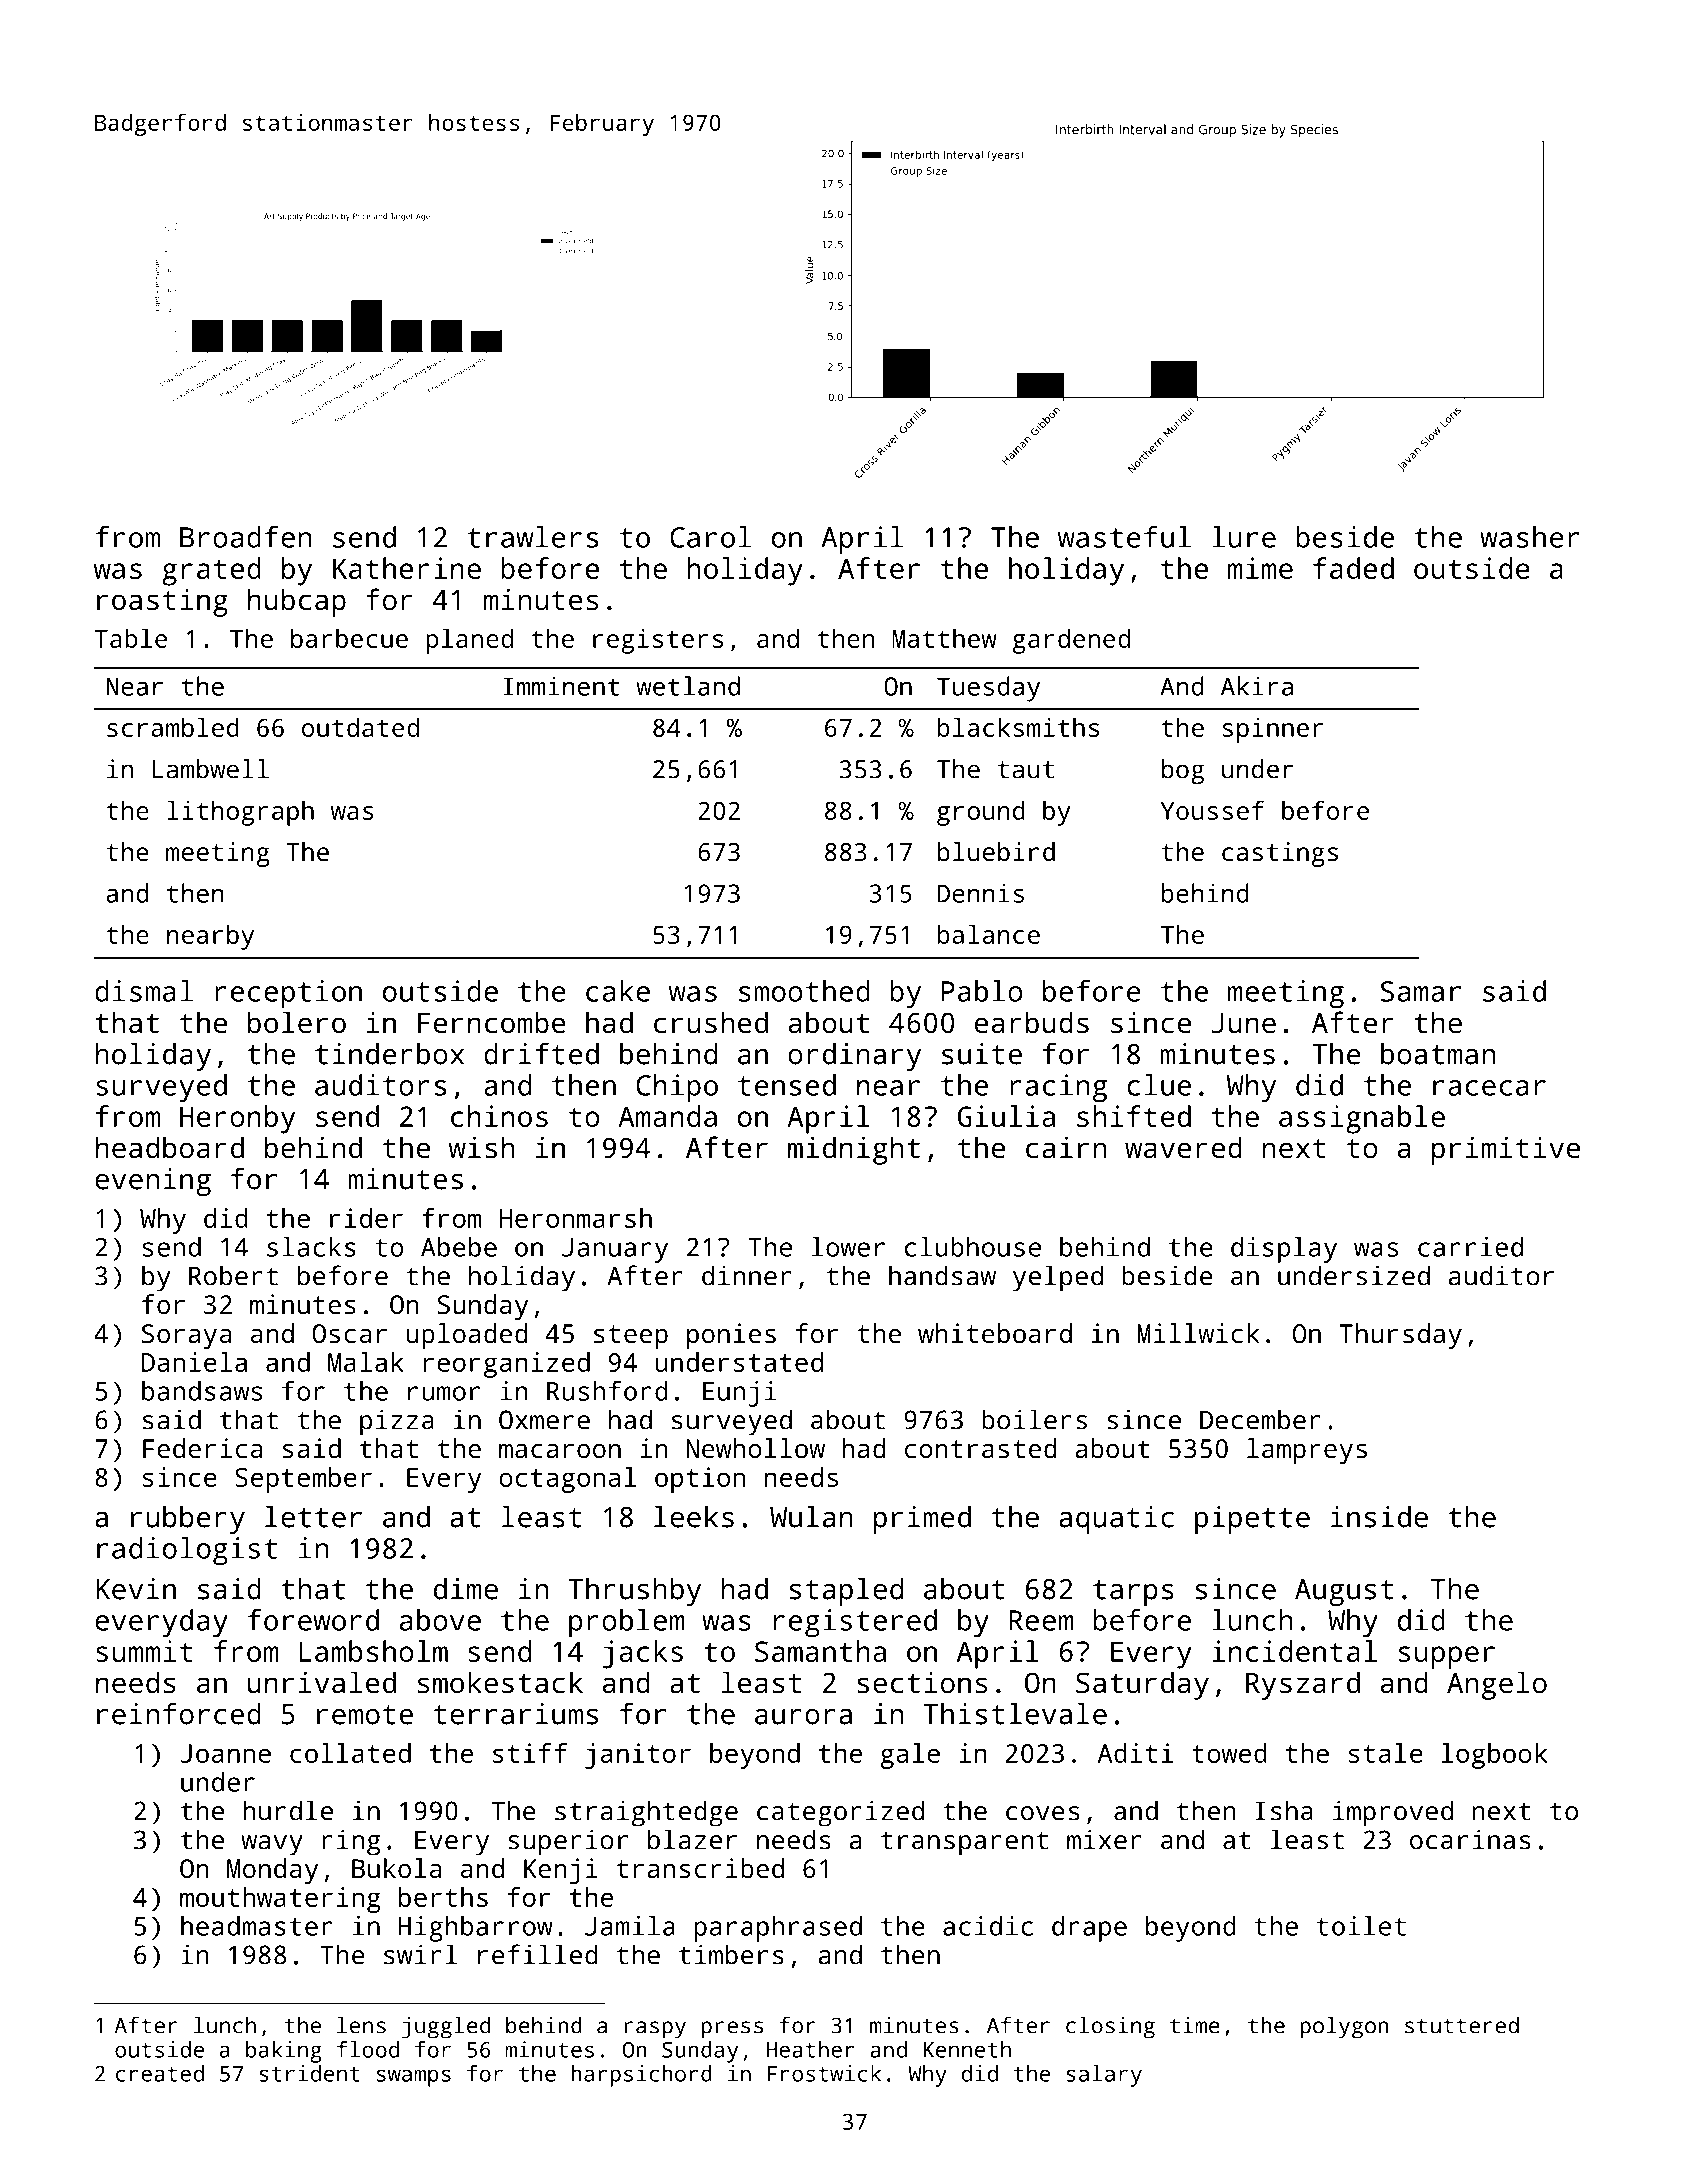 The image size is (1683, 2178). What do you see at coordinates (989, 934) in the image?
I see `balance` at bounding box center [989, 934].
